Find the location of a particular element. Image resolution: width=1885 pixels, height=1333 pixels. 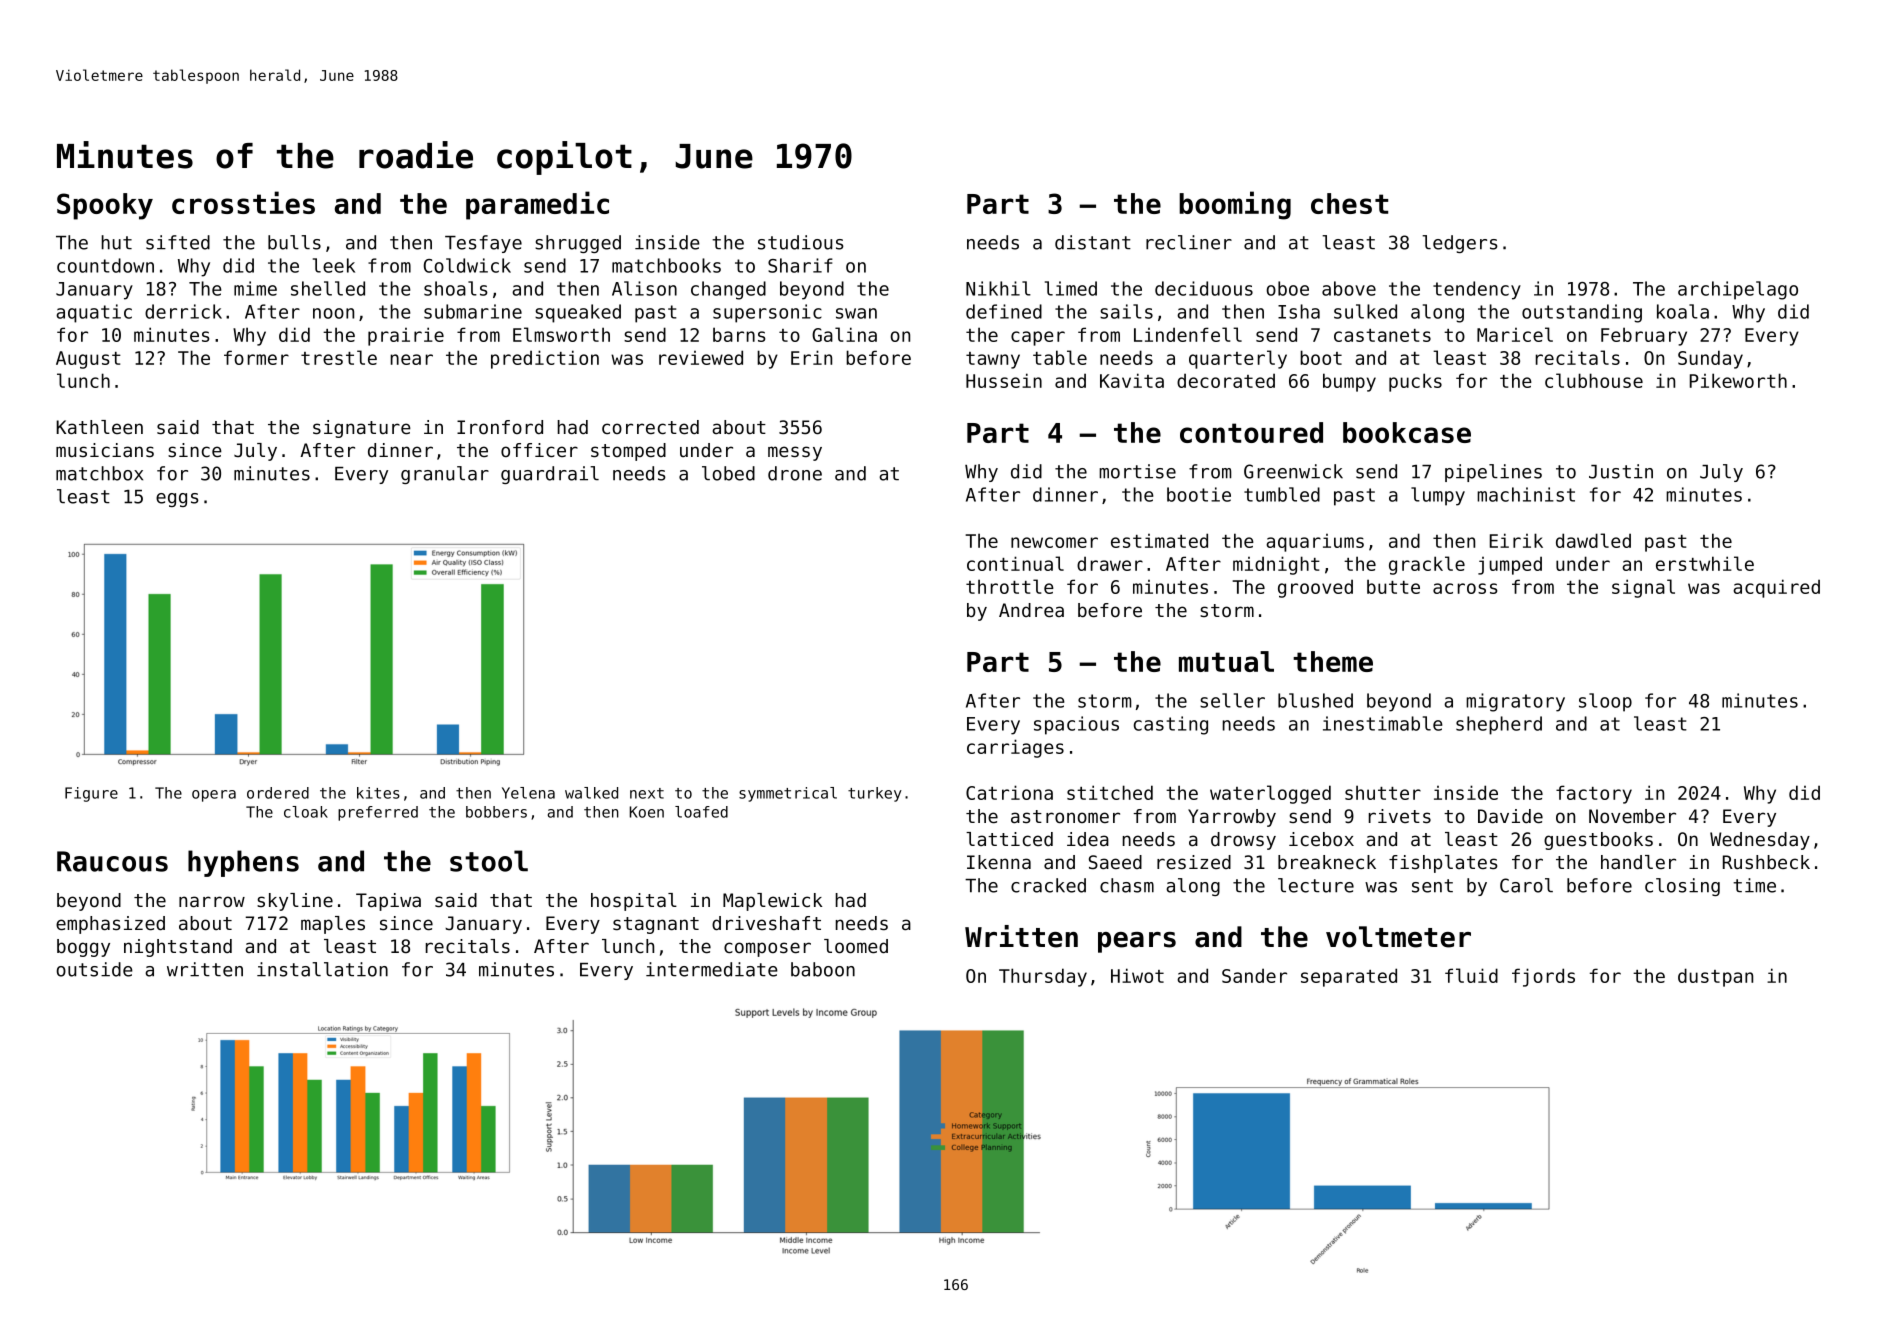

ordered is located at coordinates (278, 793).
